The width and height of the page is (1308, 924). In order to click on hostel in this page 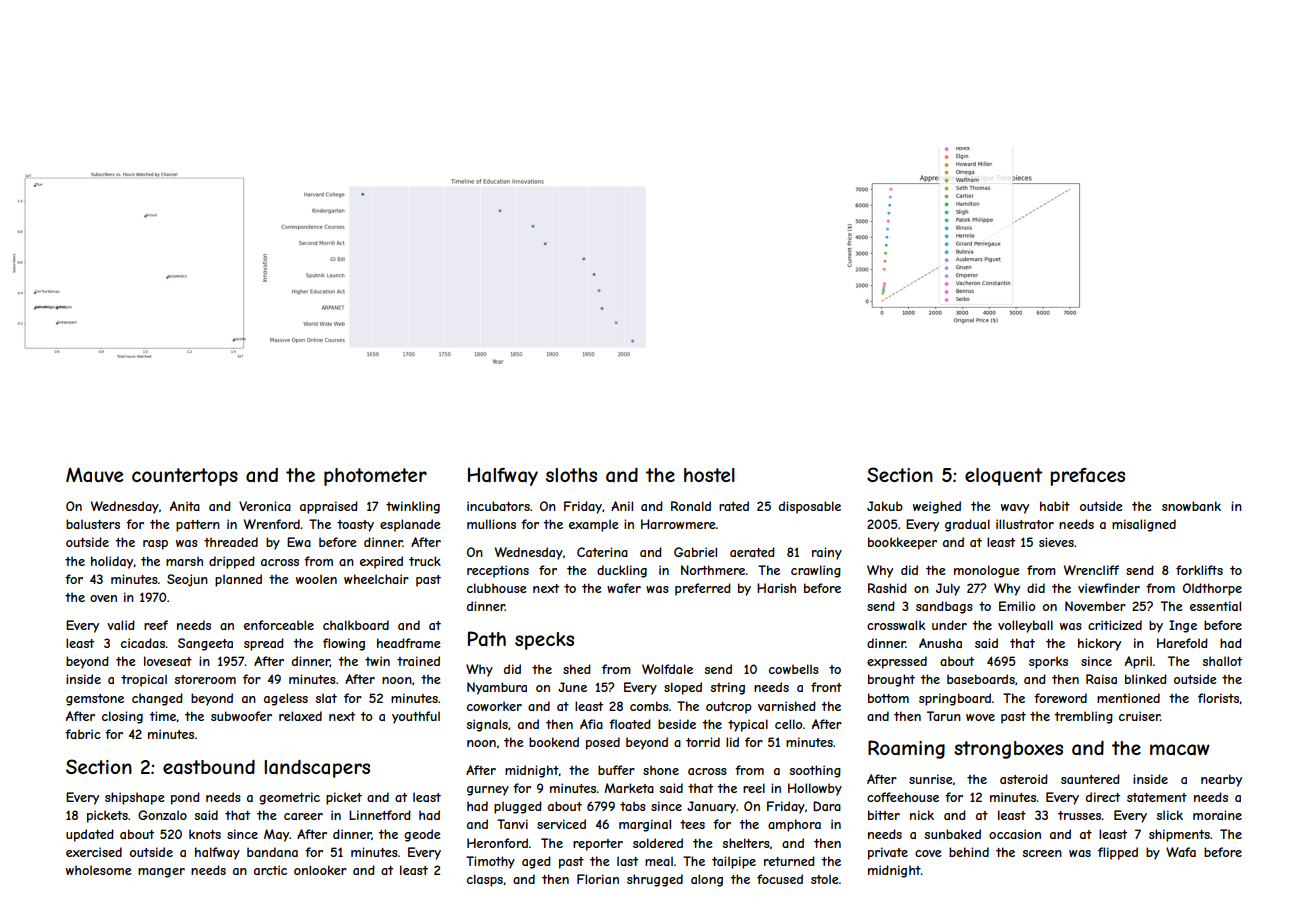, I will do `click(709, 475)`.
